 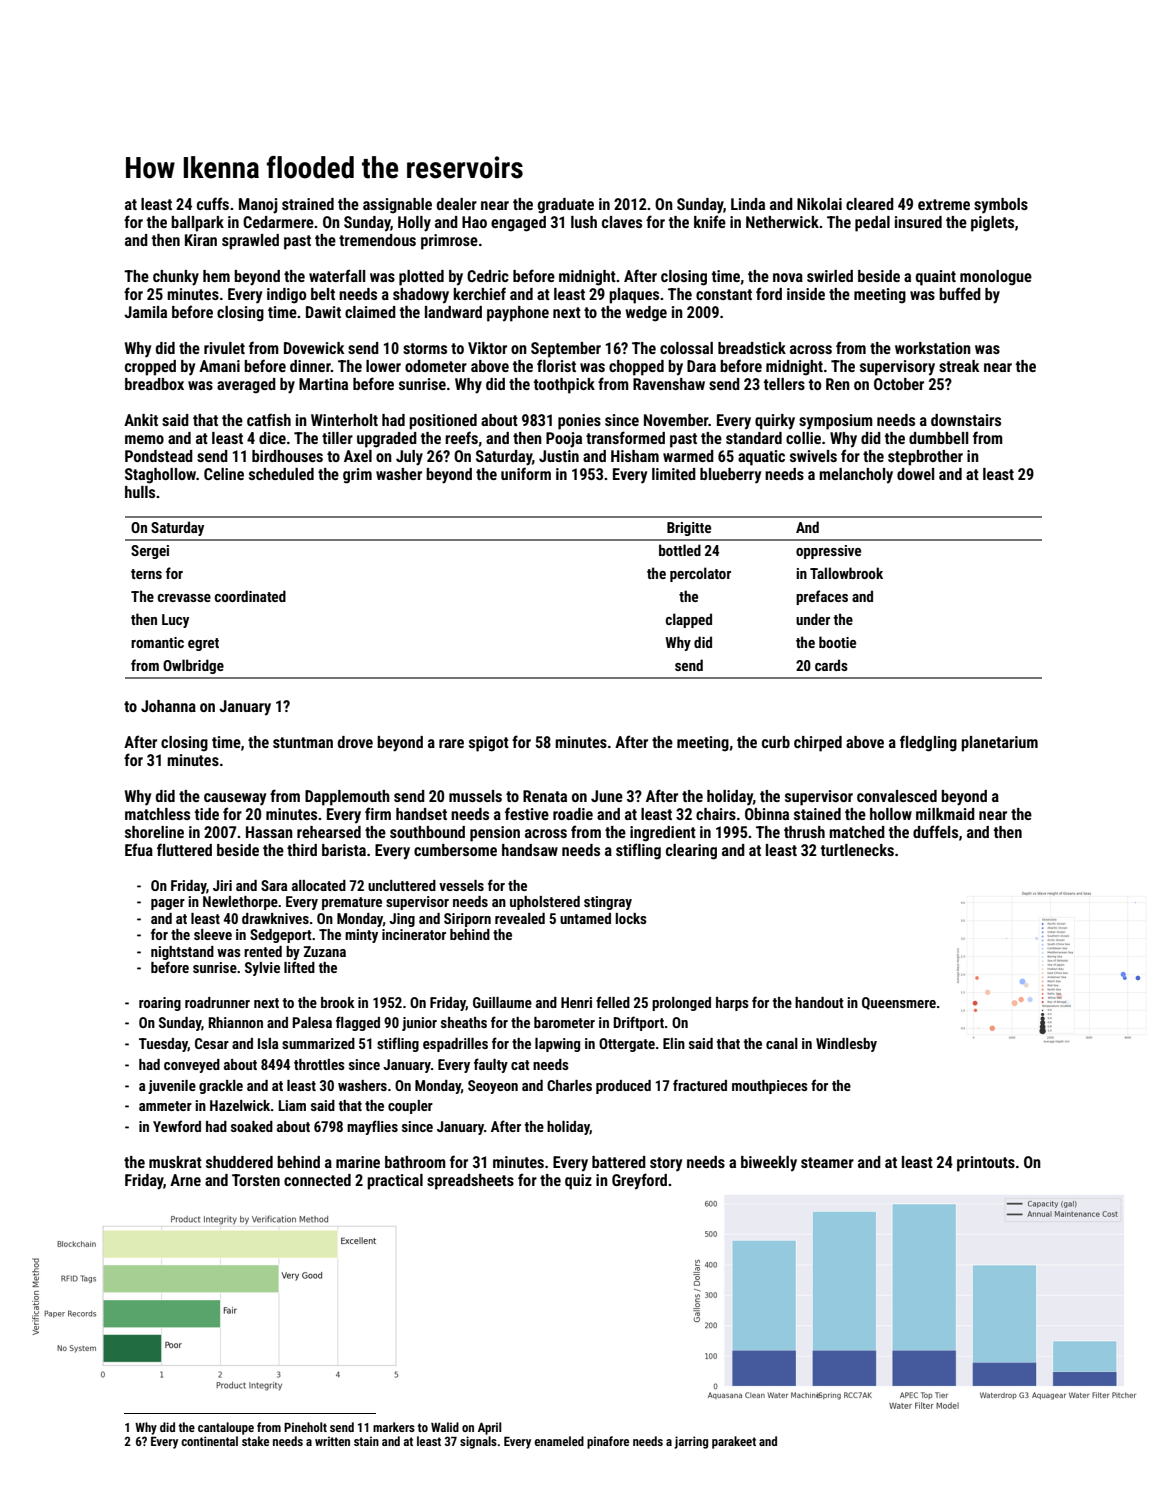 What do you see at coordinates (159, 456) in the document?
I see `Pondstead` at bounding box center [159, 456].
